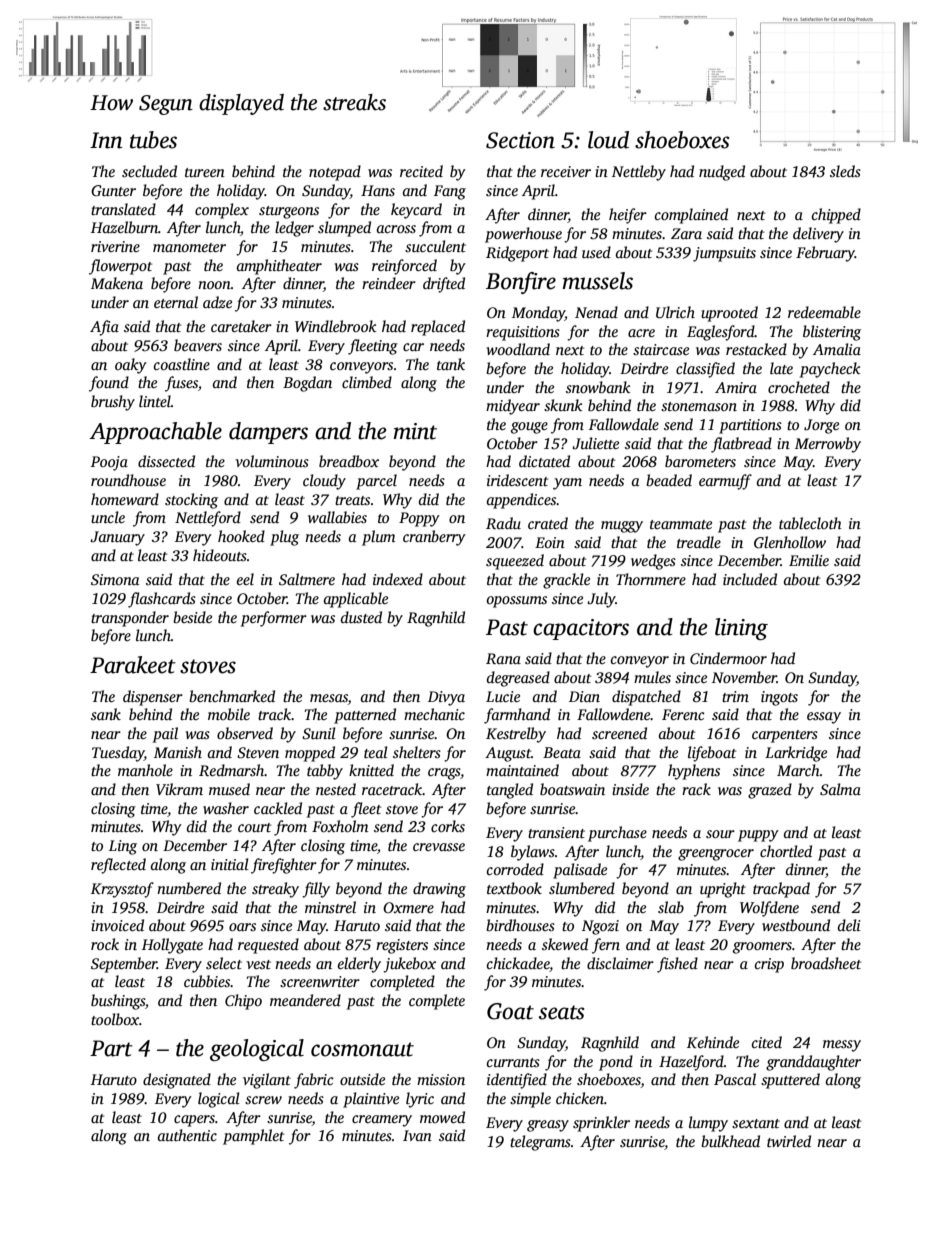  Describe the element at coordinates (207, 981) in the page. I see `cubbies` at that location.
